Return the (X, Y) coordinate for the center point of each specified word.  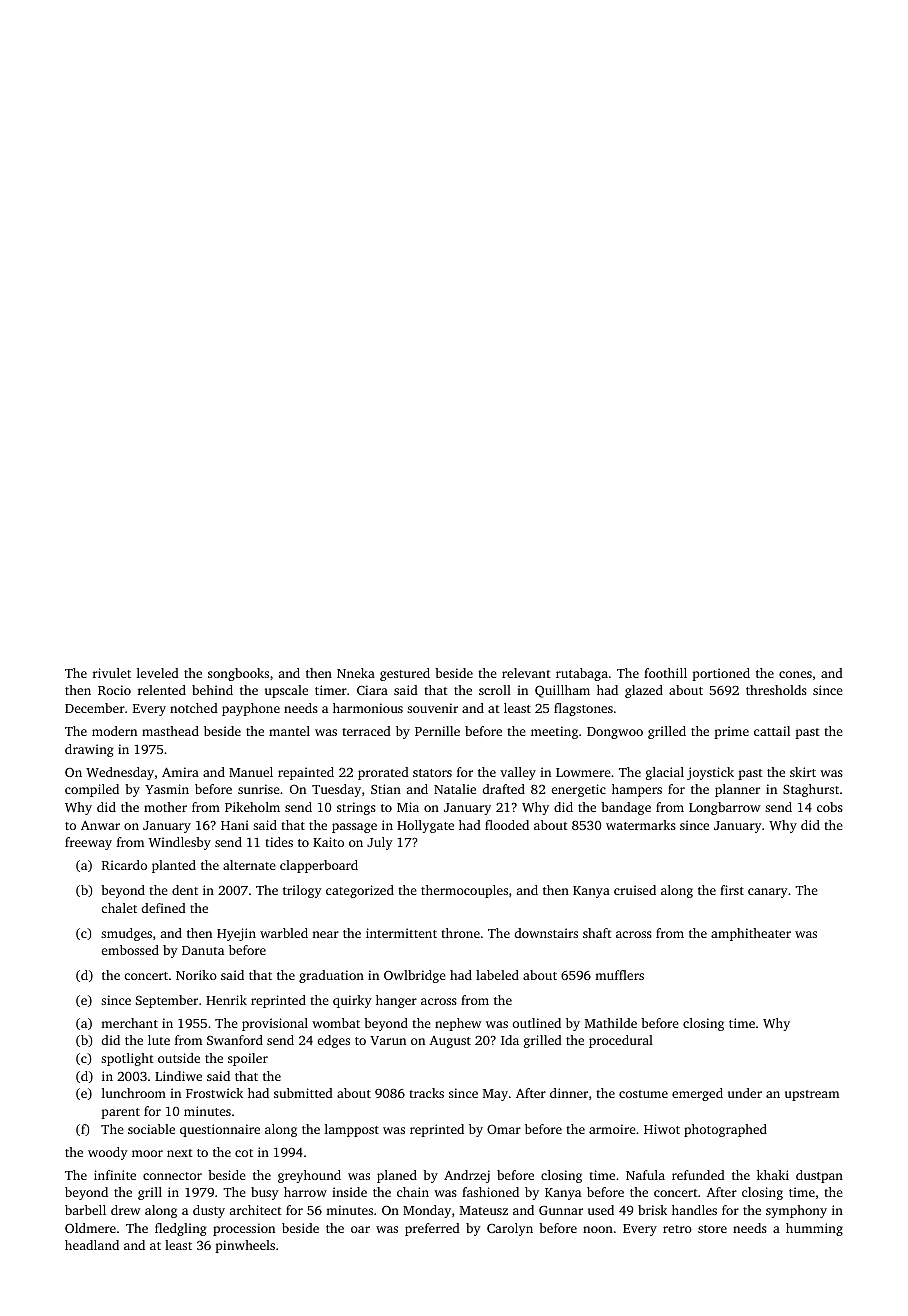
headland (92, 1245)
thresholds (776, 690)
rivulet (112, 673)
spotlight (127, 1059)
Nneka (356, 673)
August (450, 1042)
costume (643, 1094)
